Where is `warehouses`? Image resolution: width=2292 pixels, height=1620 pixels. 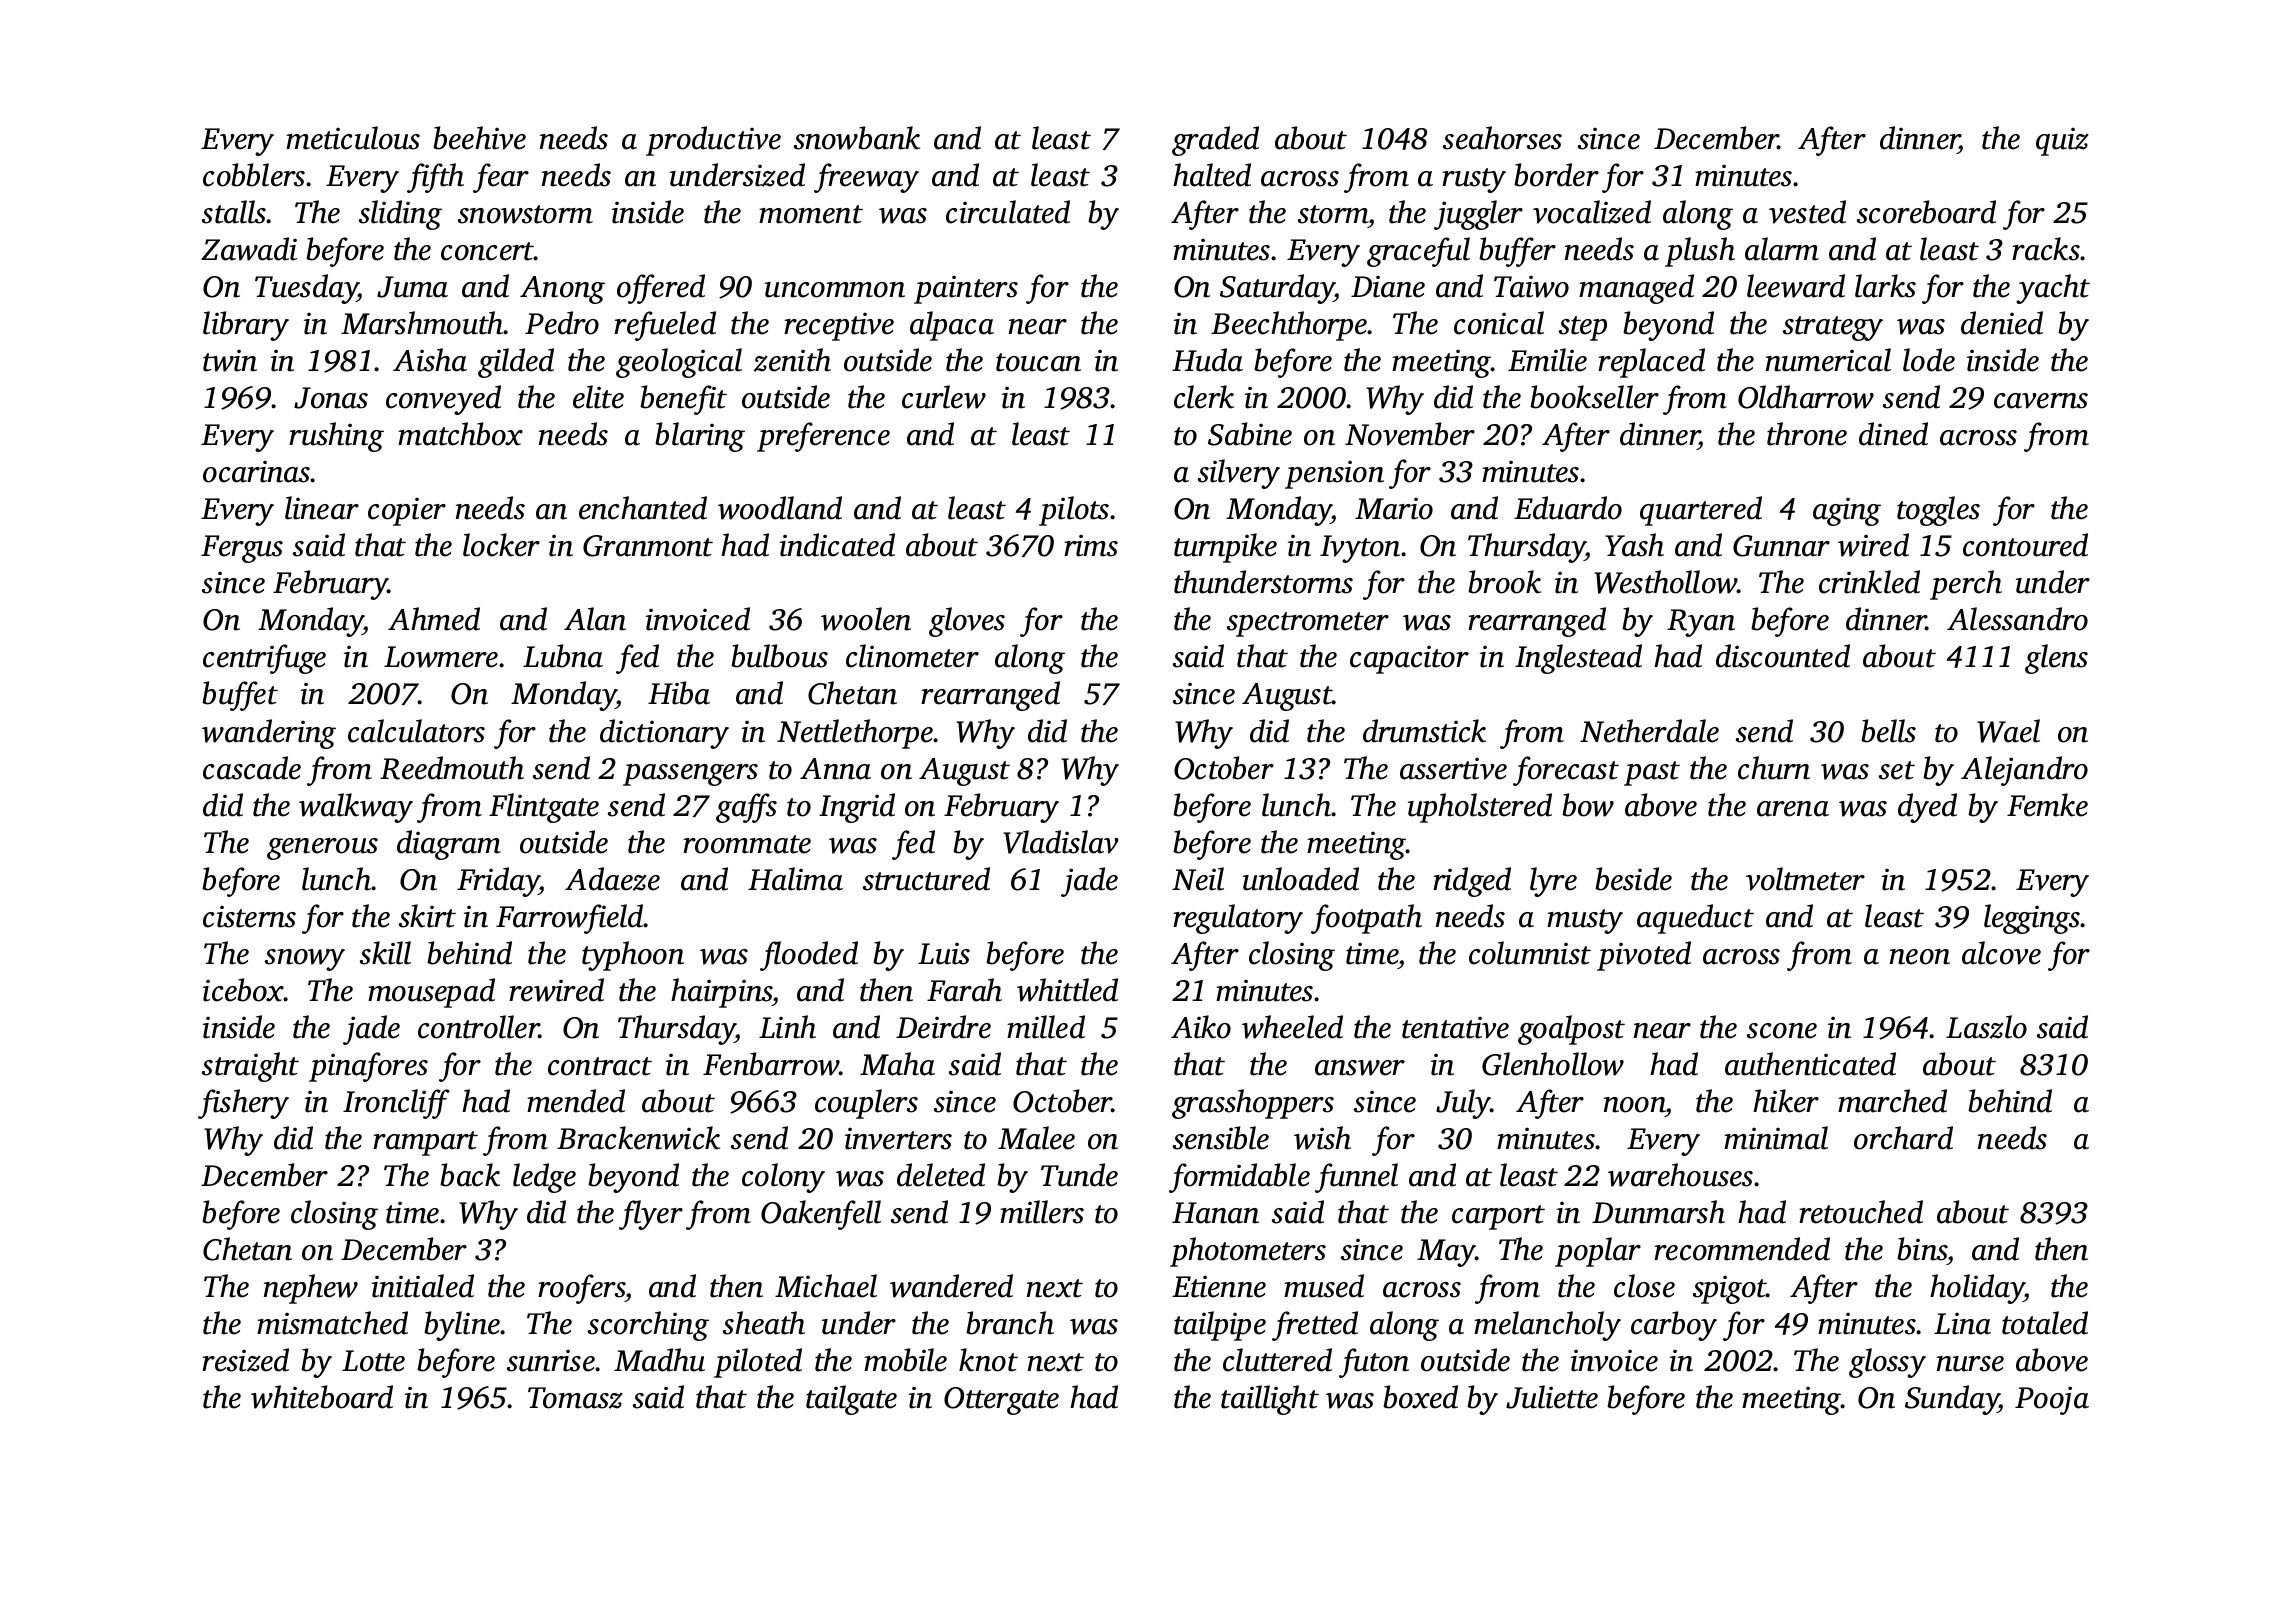
warehouses is located at coordinates (1680, 1175).
